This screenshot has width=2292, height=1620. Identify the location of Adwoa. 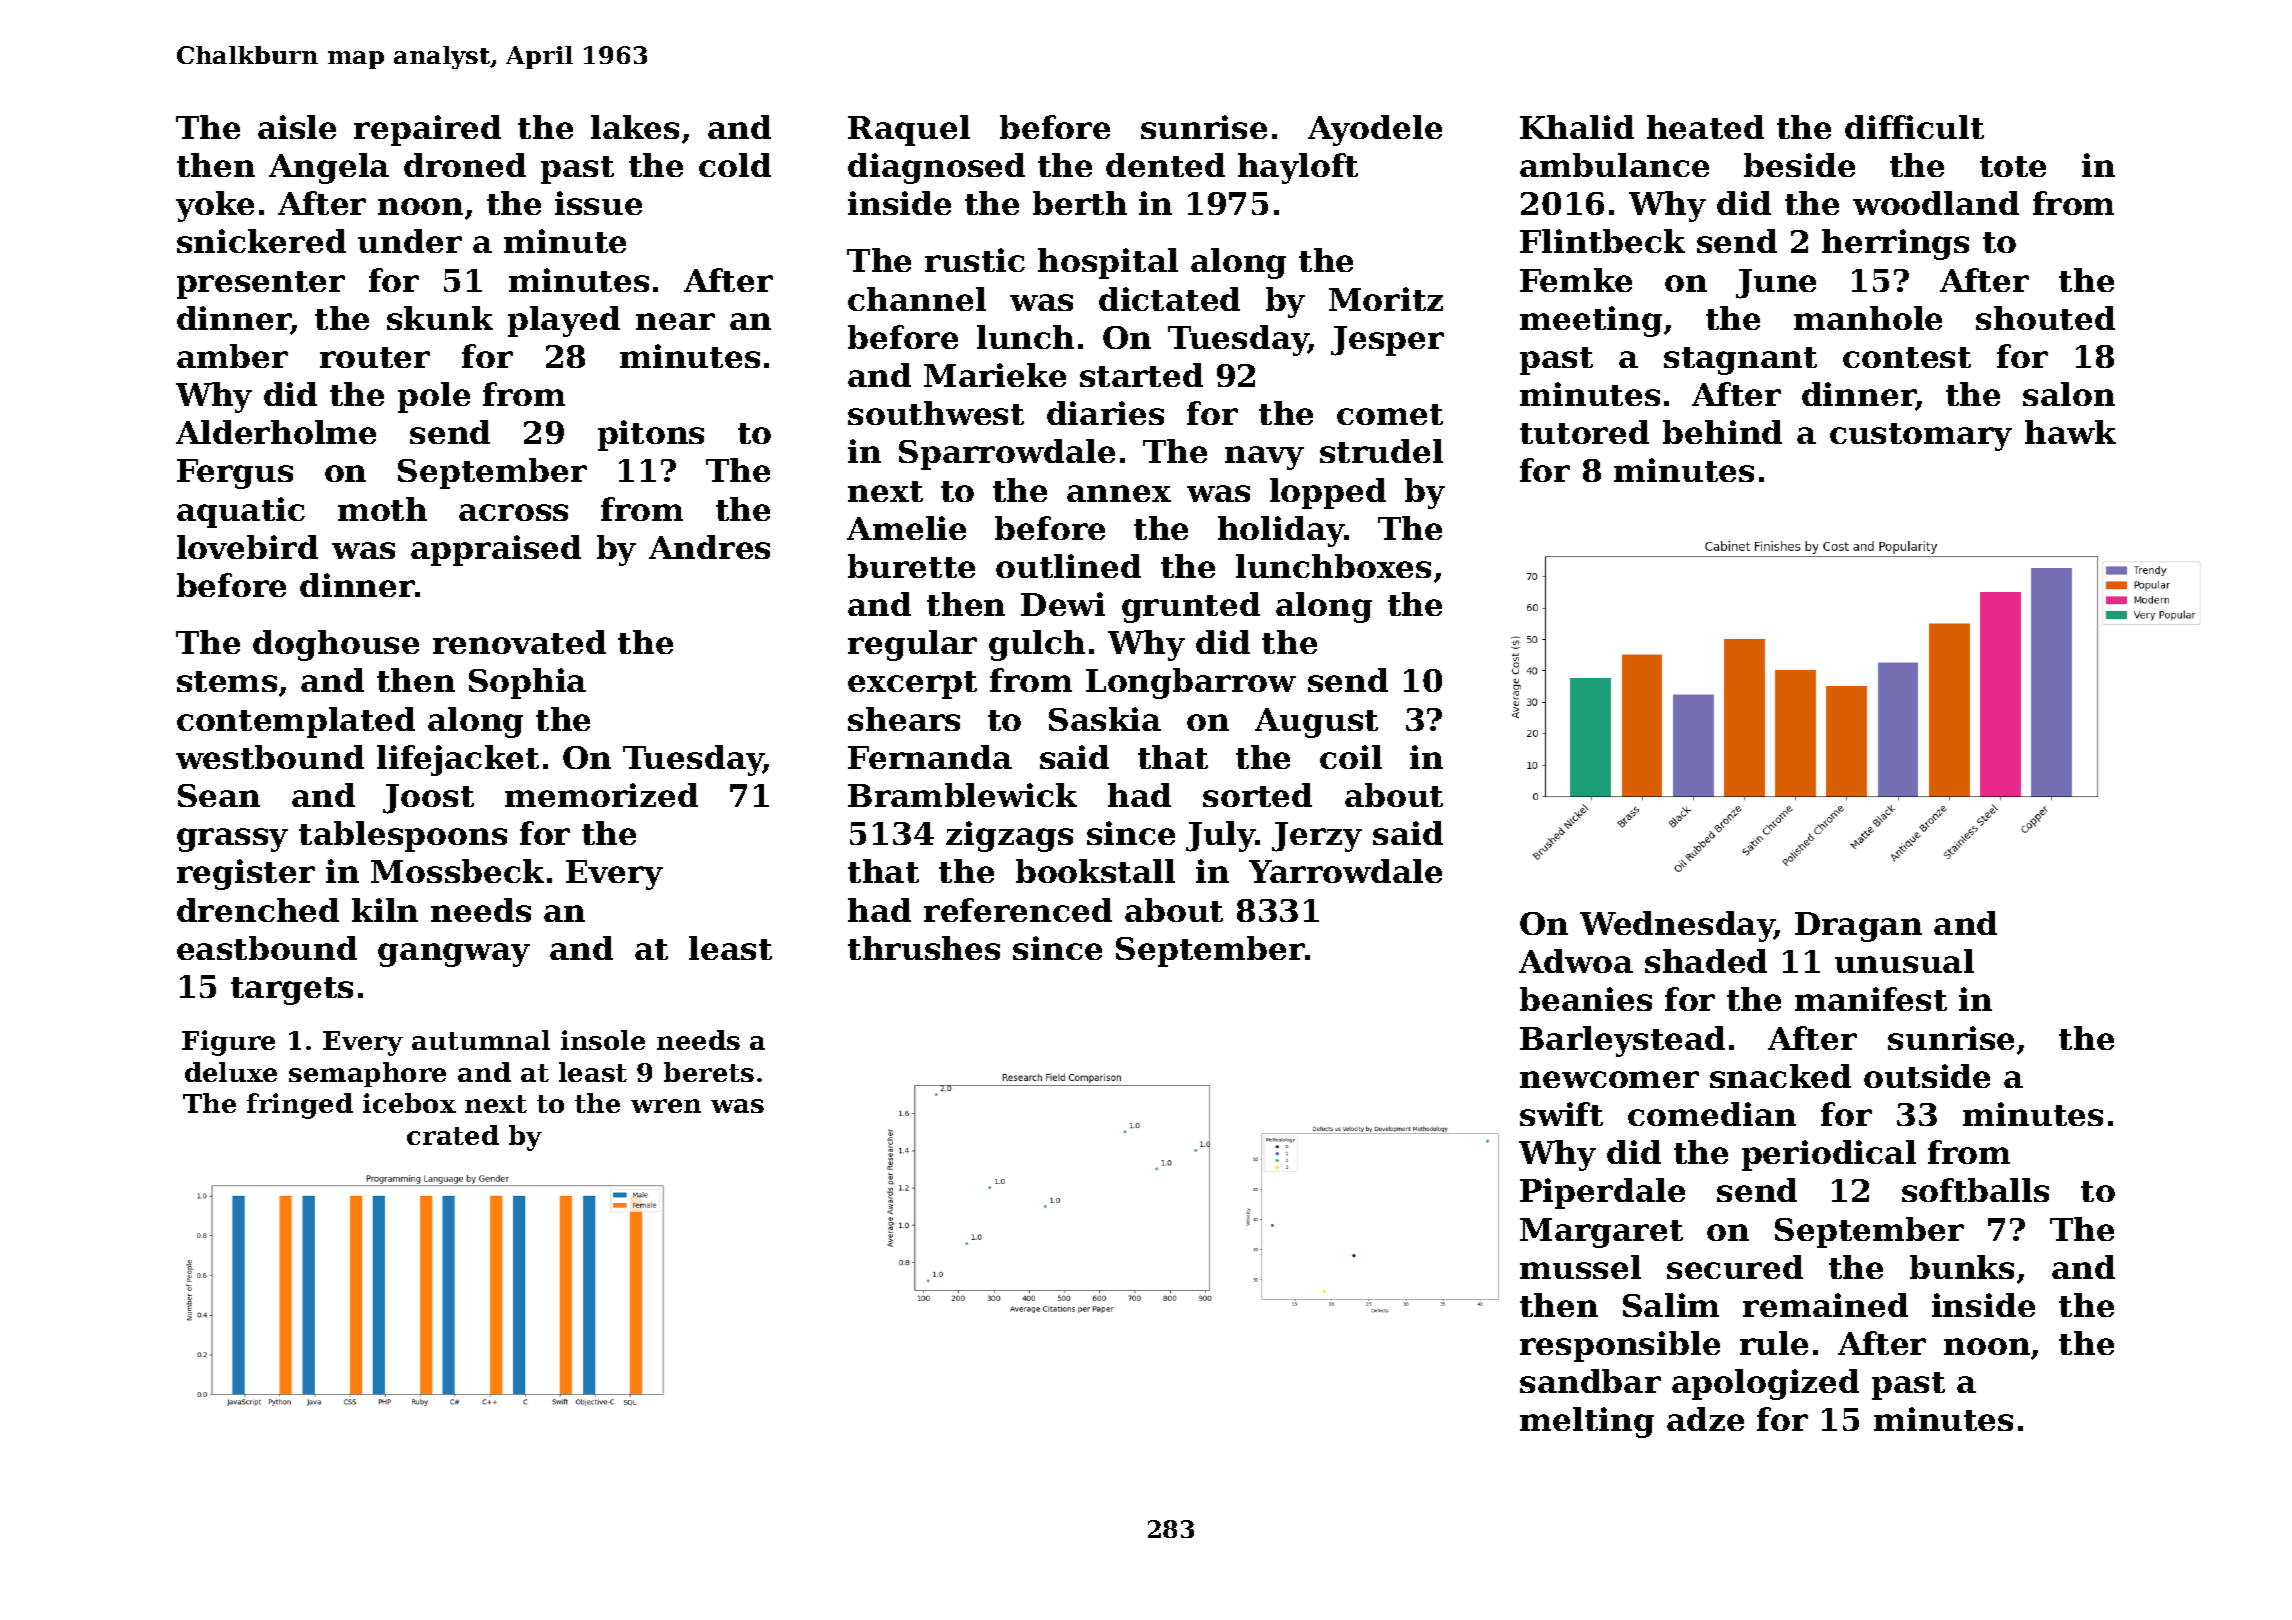
(1576, 961).
